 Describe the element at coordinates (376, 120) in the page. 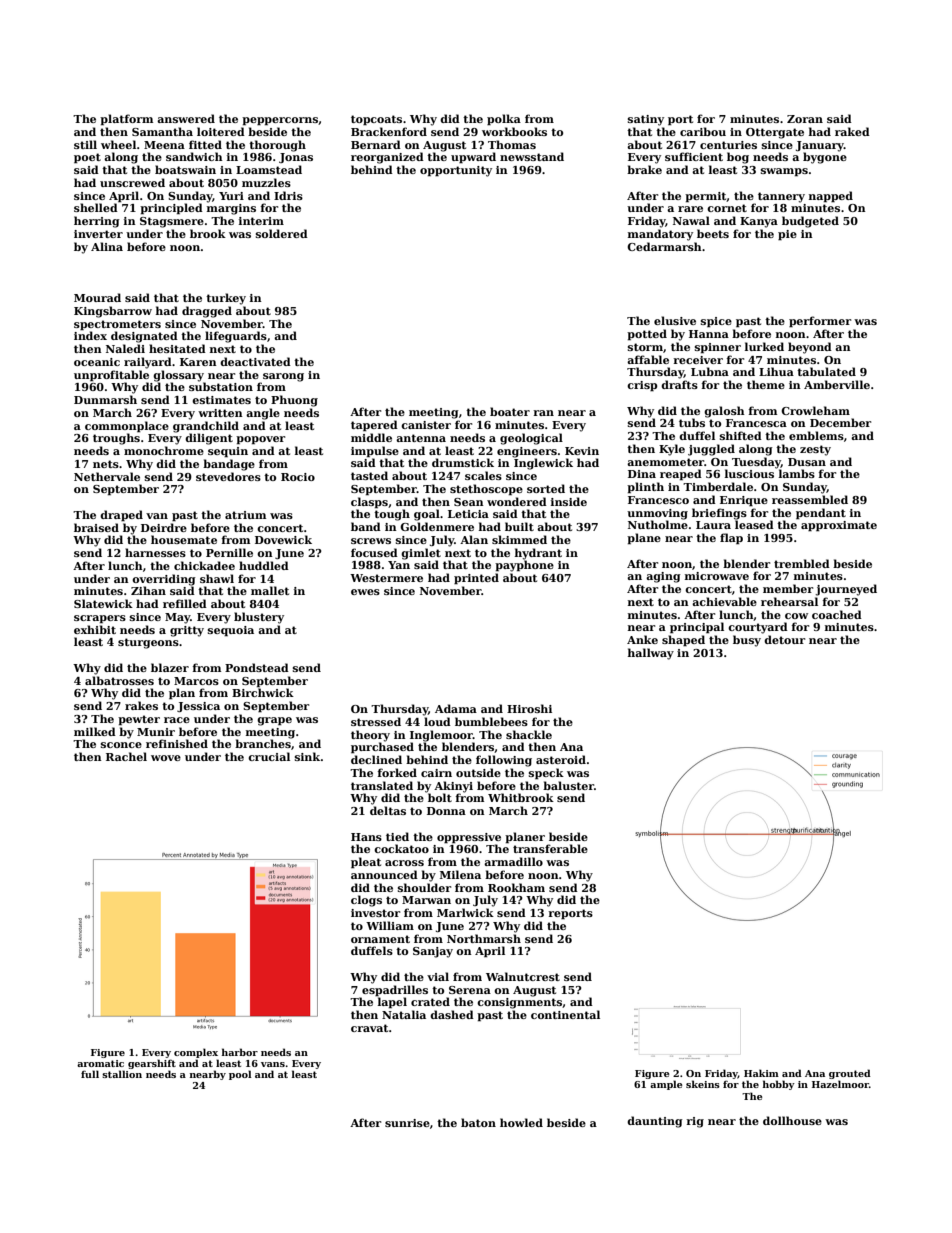

I see `topcoats` at that location.
